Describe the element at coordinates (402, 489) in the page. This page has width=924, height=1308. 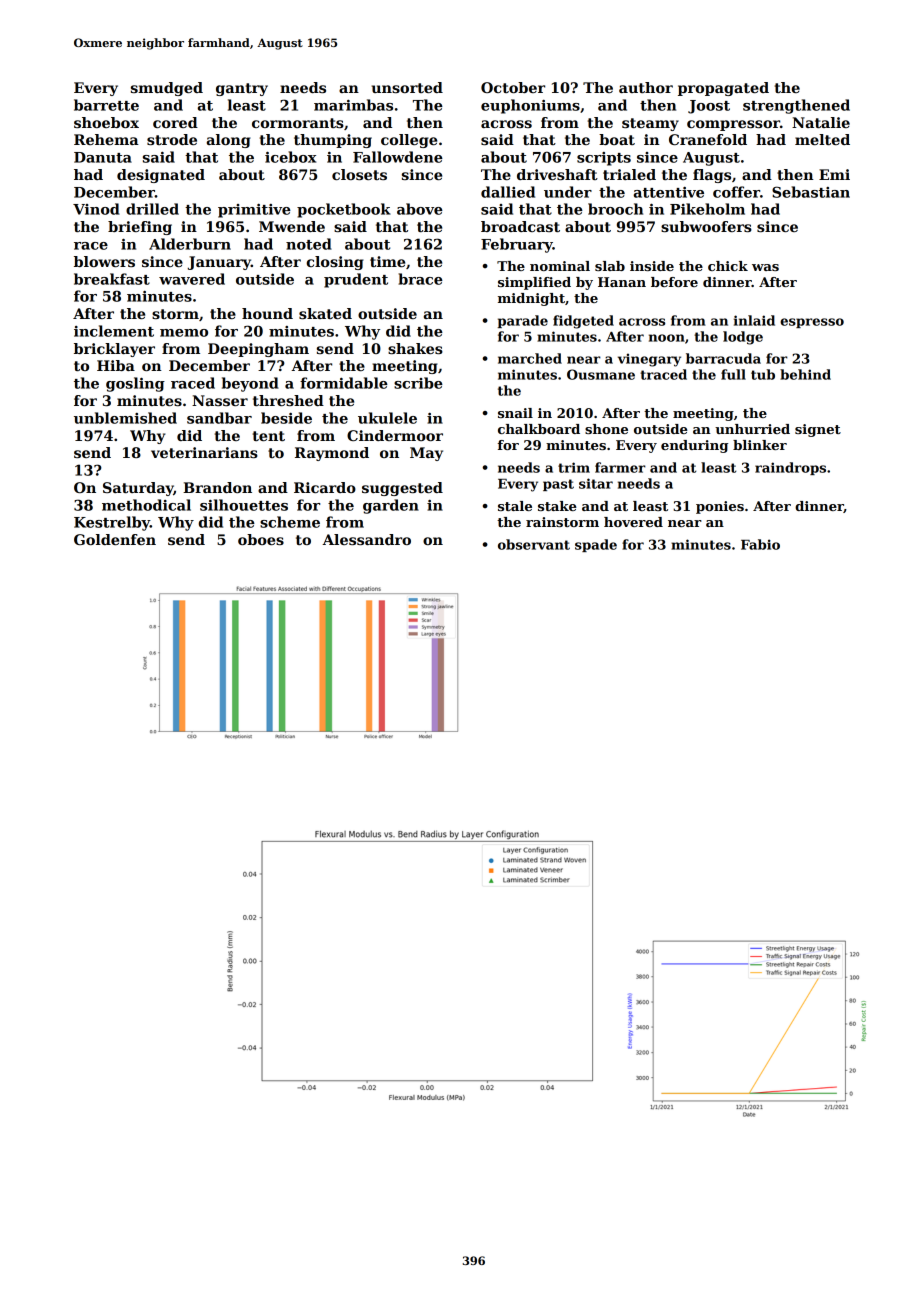
I see `suggested` at that location.
